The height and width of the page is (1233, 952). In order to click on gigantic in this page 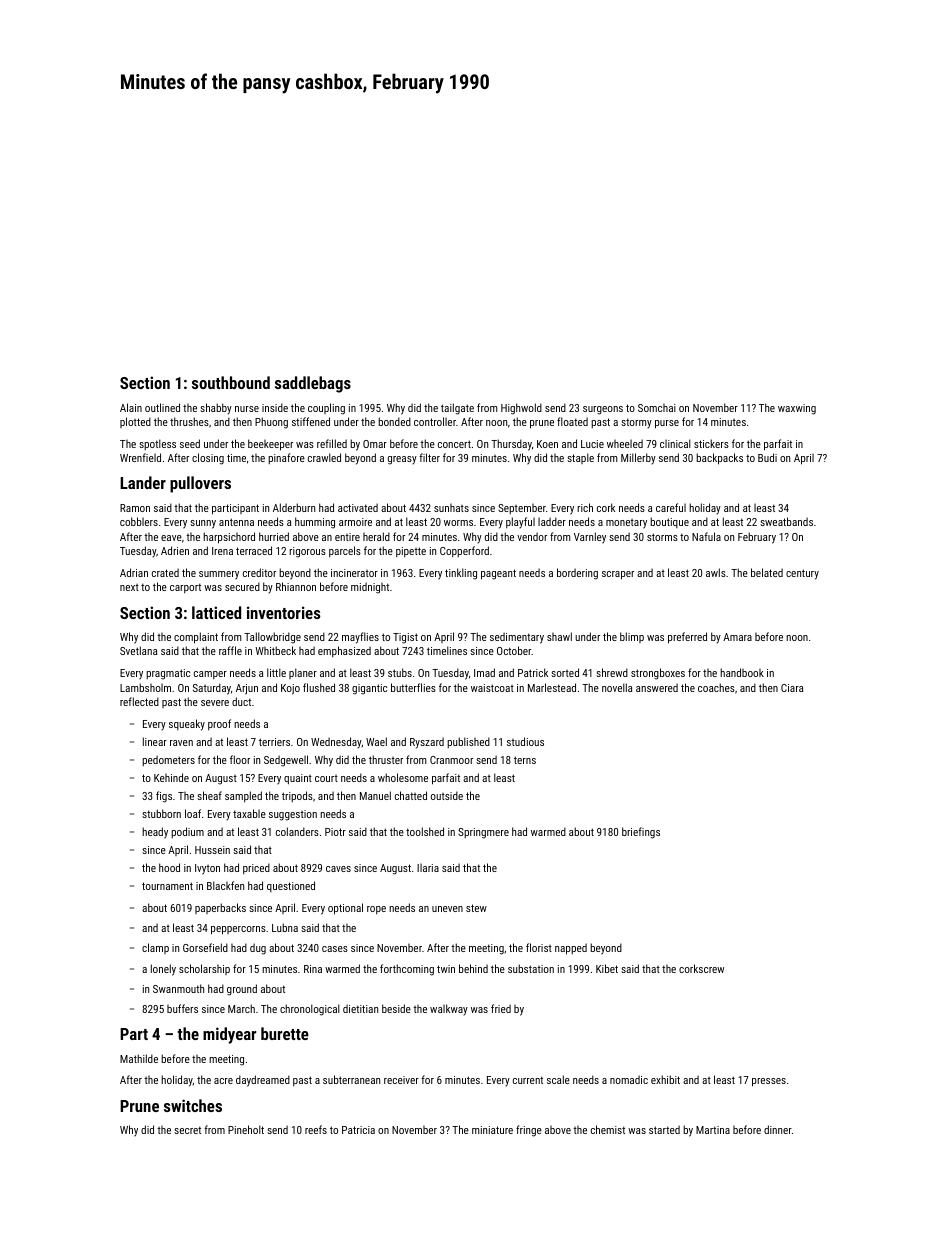, I will do `click(369, 689)`.
